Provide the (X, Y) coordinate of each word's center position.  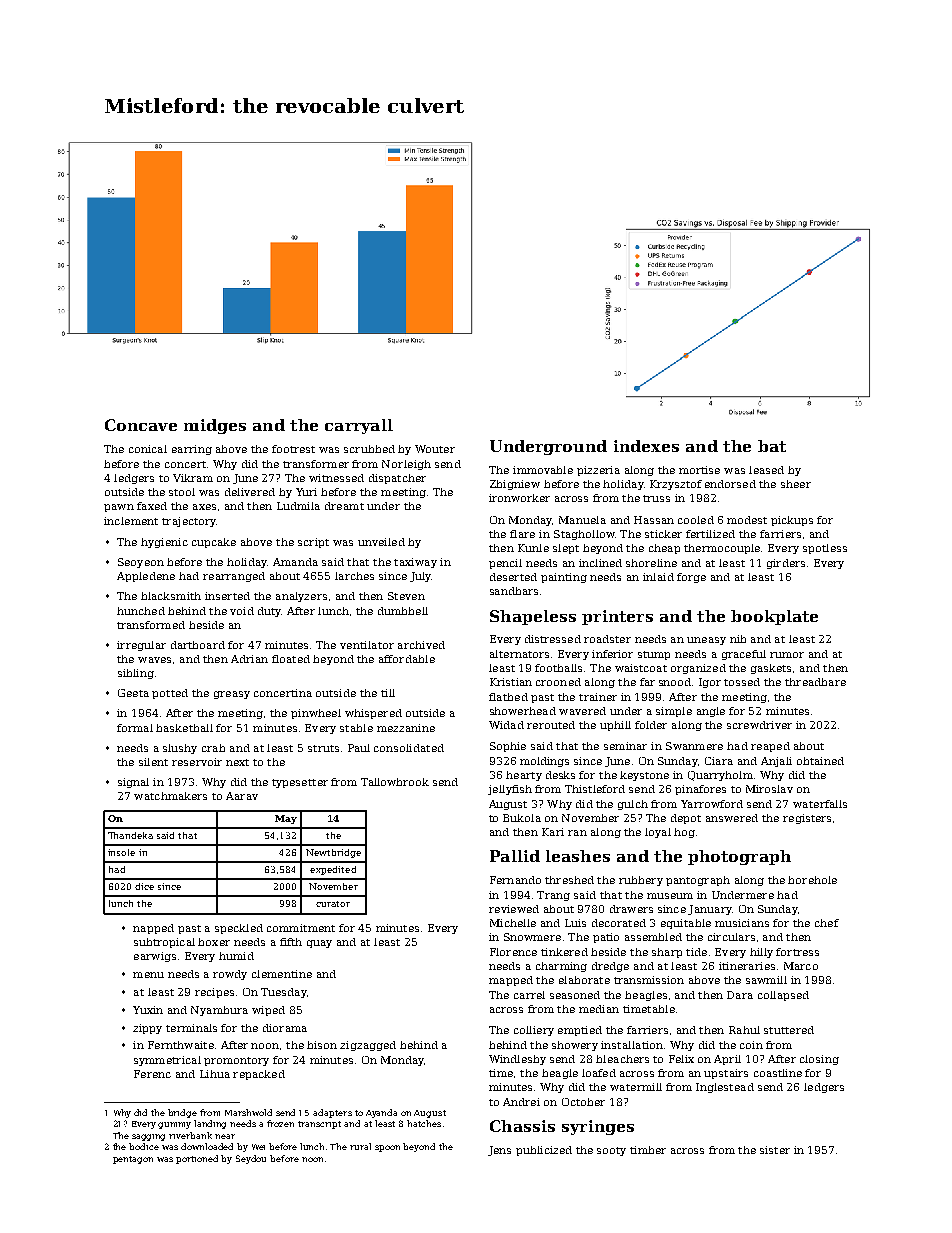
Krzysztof (676, 485)
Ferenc (152, 1074)
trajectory (189, 522)
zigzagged (368, 1046)
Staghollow (584, 535)
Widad (506, 725)
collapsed (783, 996)
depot (686, 819)
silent (153, 762)
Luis (575, 923)
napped (153, 929)
